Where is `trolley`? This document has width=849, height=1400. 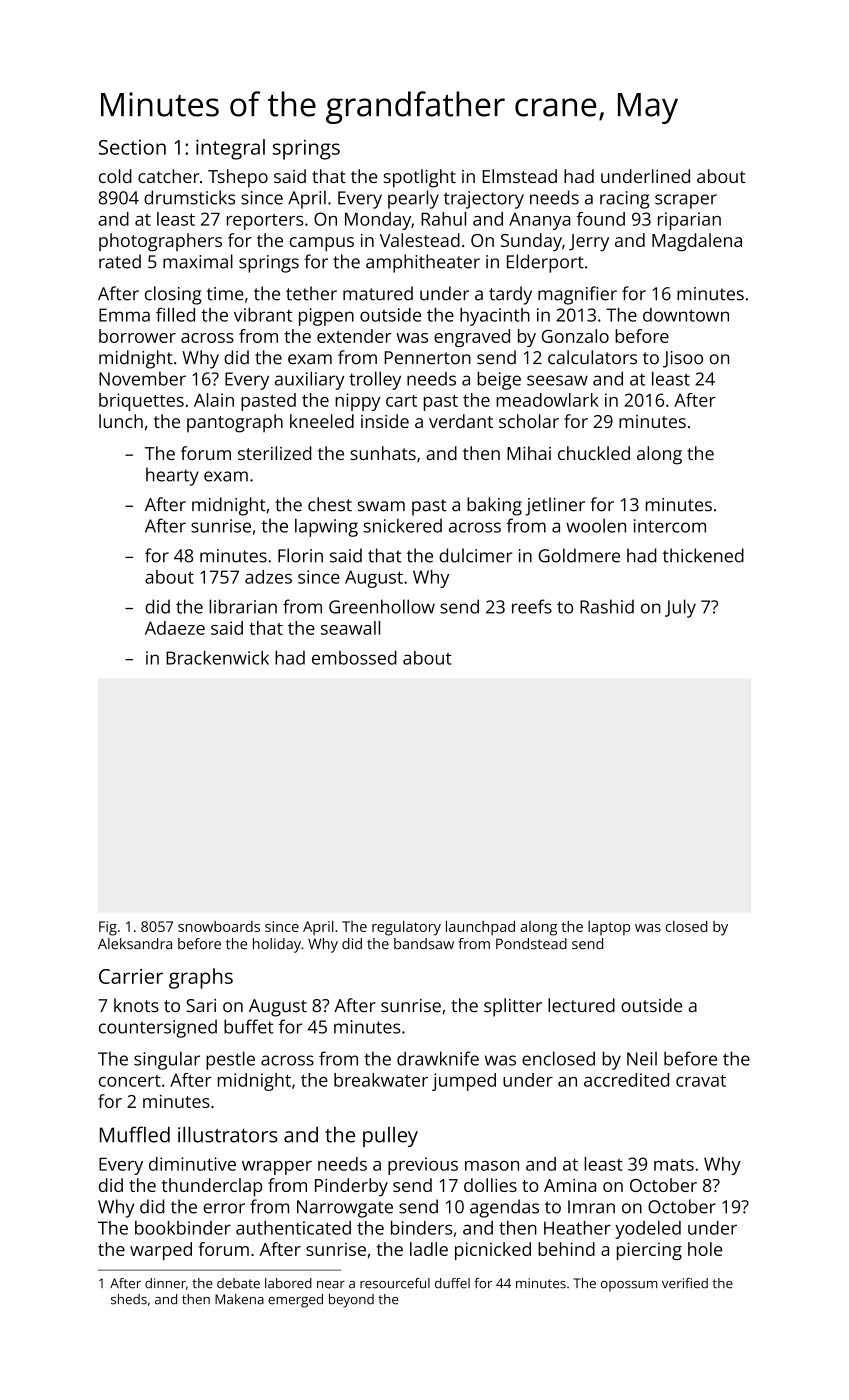 trolley is located at coordinates (375, 380).
